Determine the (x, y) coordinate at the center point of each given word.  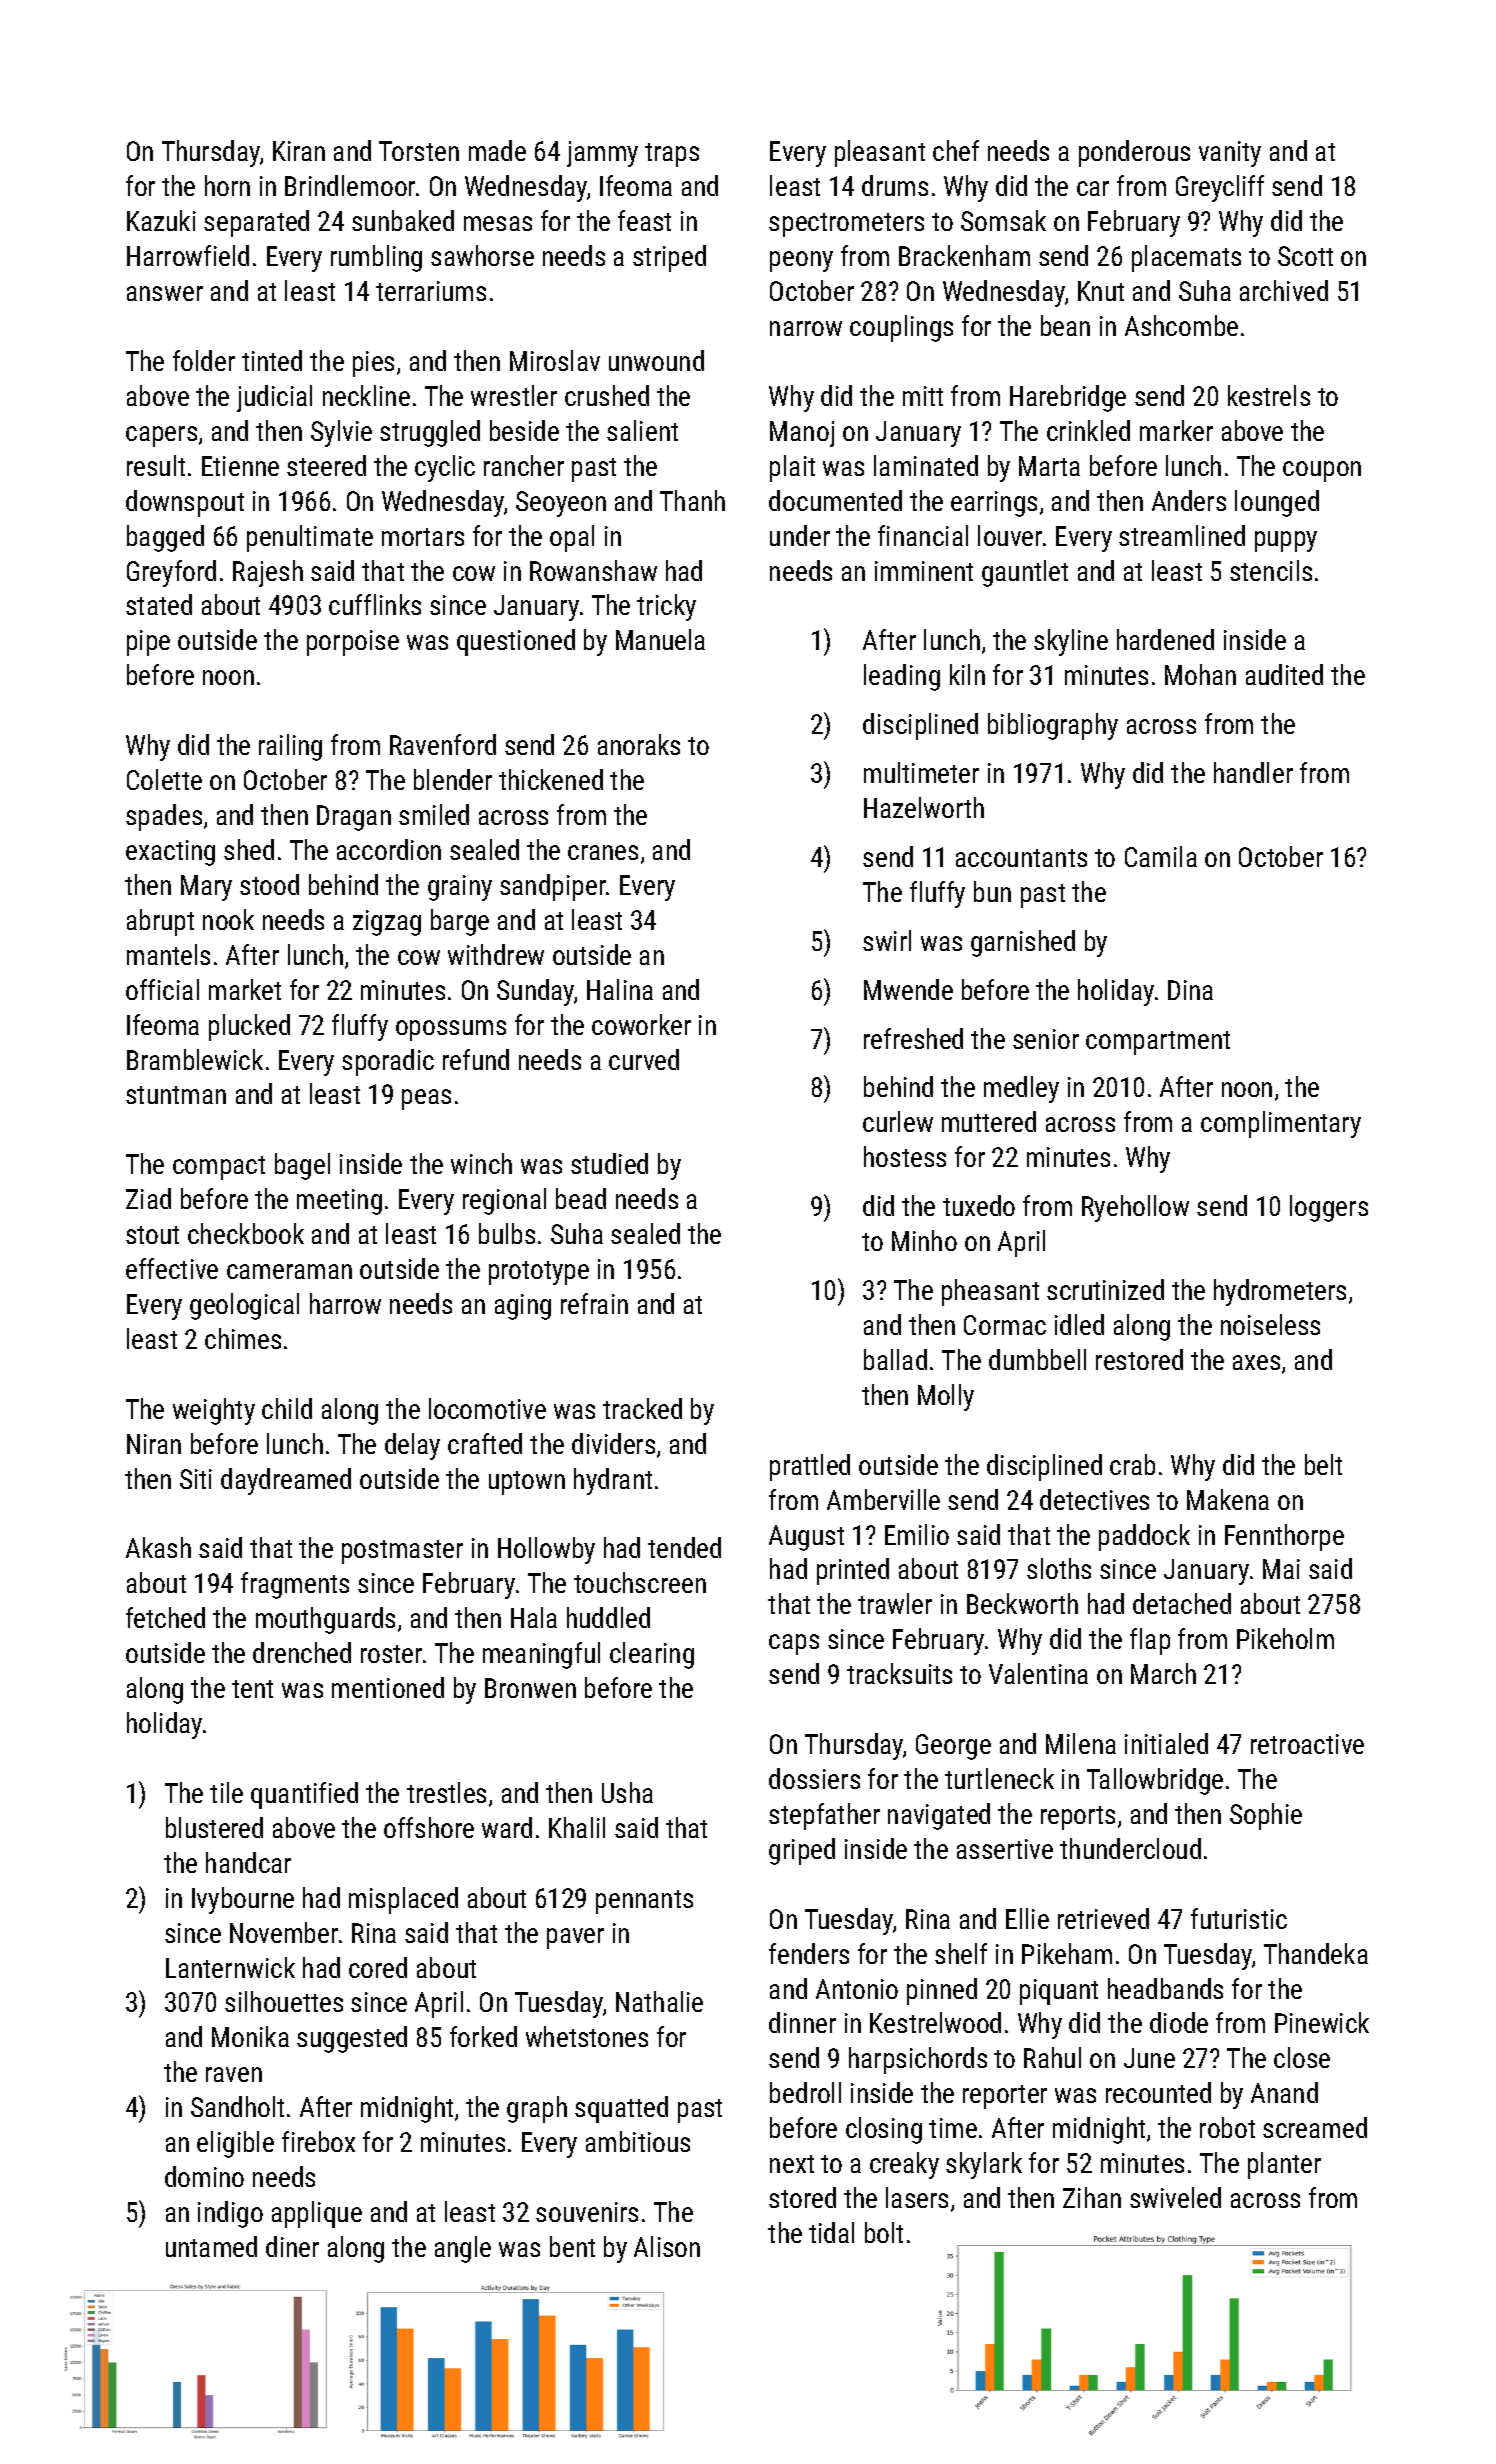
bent (572, 2246)
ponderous (1134, 153)
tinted (272, 360)
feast (644, 220)
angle (463, 2249)
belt (1323, 1464)
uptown (527, 1483)
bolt (884, 2232)
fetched (165, 1617)
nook (228, 919)
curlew (898, 1121)
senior (1046, 1039)
